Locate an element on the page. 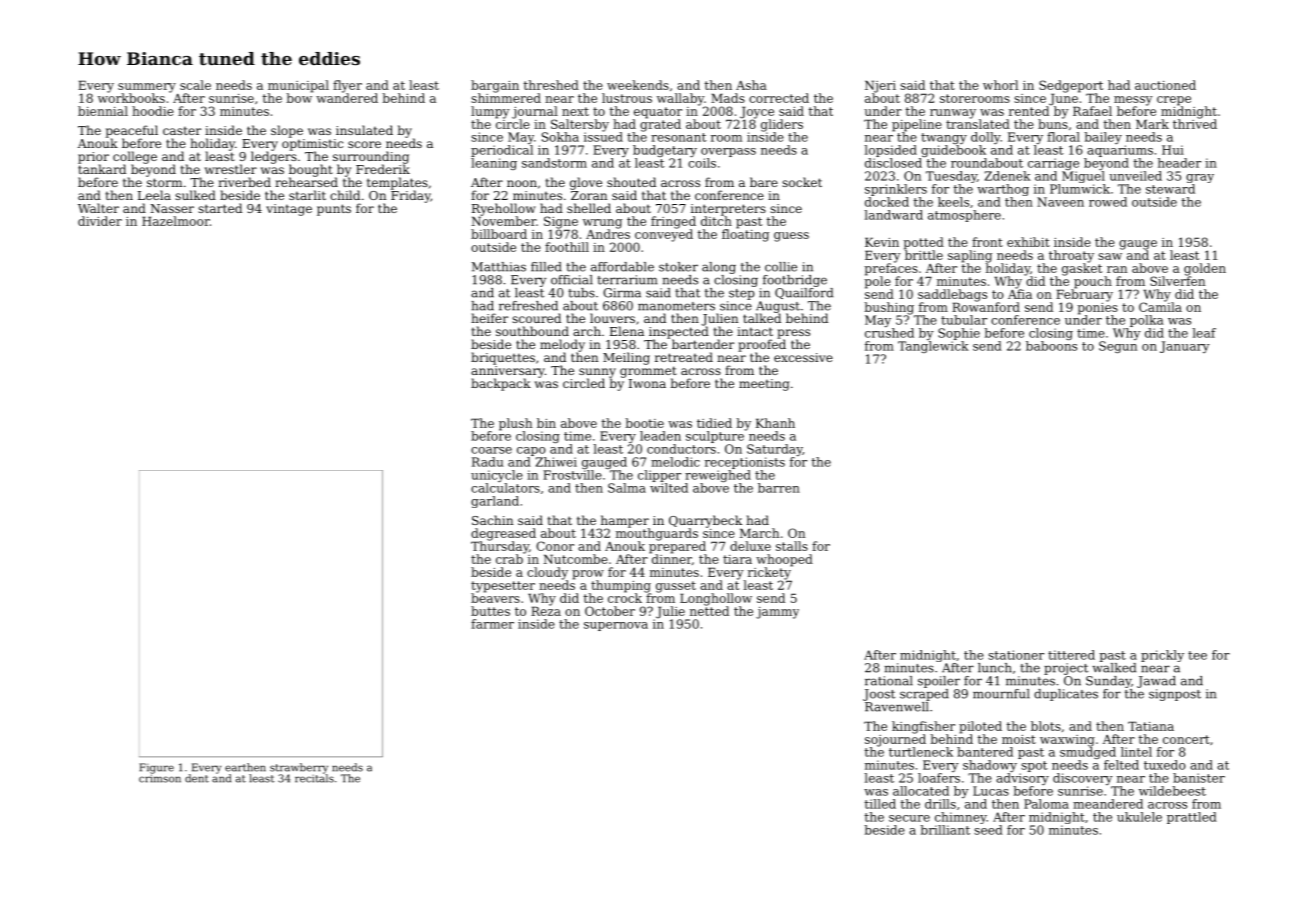 The height and width of the page is (924, 1308). January is located at coordinates (1185, 347).
